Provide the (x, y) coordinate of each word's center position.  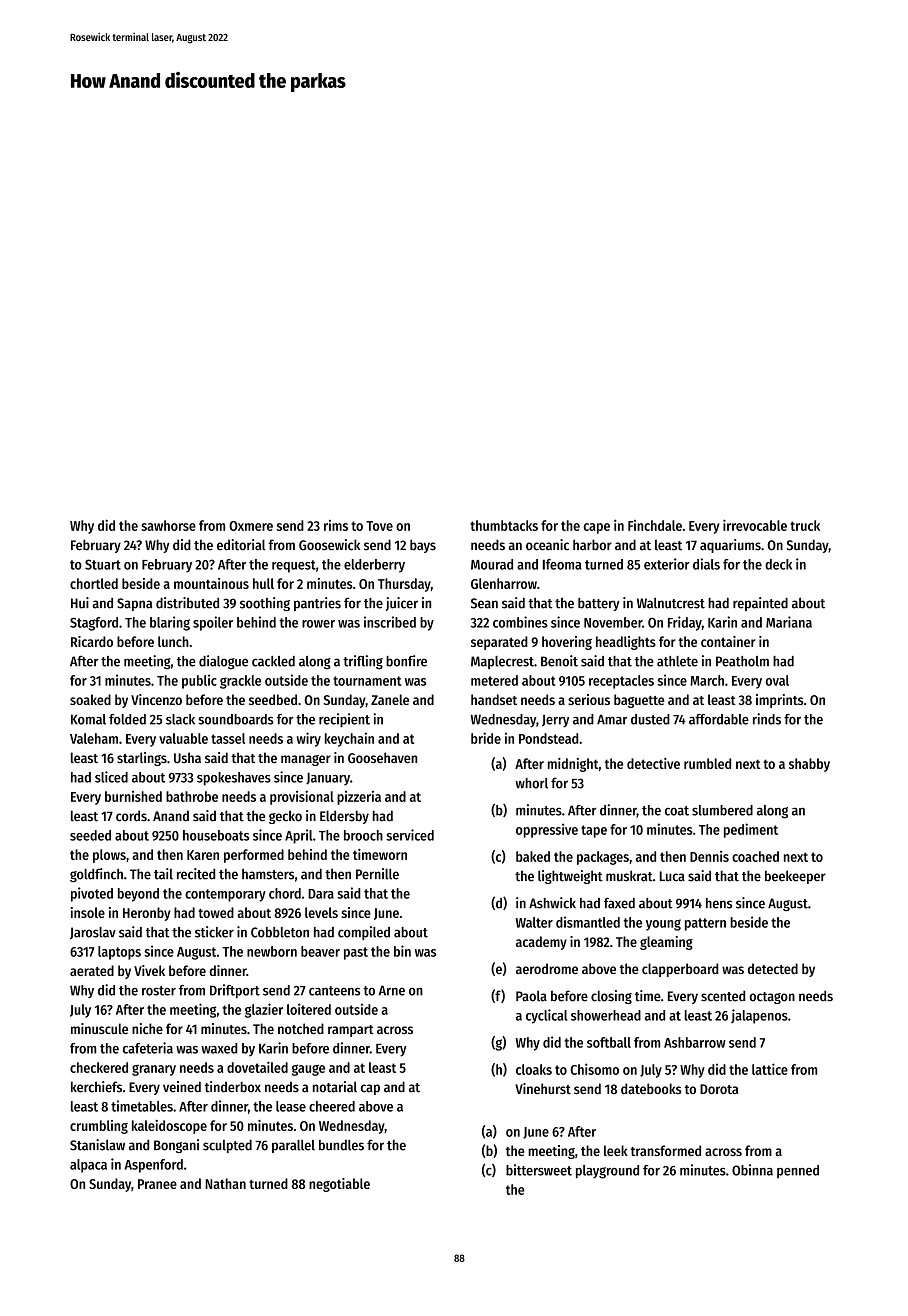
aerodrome (547, 968)
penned (798, 1171)
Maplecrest (502, 662)
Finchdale (655, 525)
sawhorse (168, 525)
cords (131, 816)
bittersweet (539, 1170)
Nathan (225, 1183)
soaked (90, 699)
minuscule (99, 1028)
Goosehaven (382, 757)
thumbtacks (504, 525)
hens (719, 903)
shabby (809, 765)
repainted (760, 604)
